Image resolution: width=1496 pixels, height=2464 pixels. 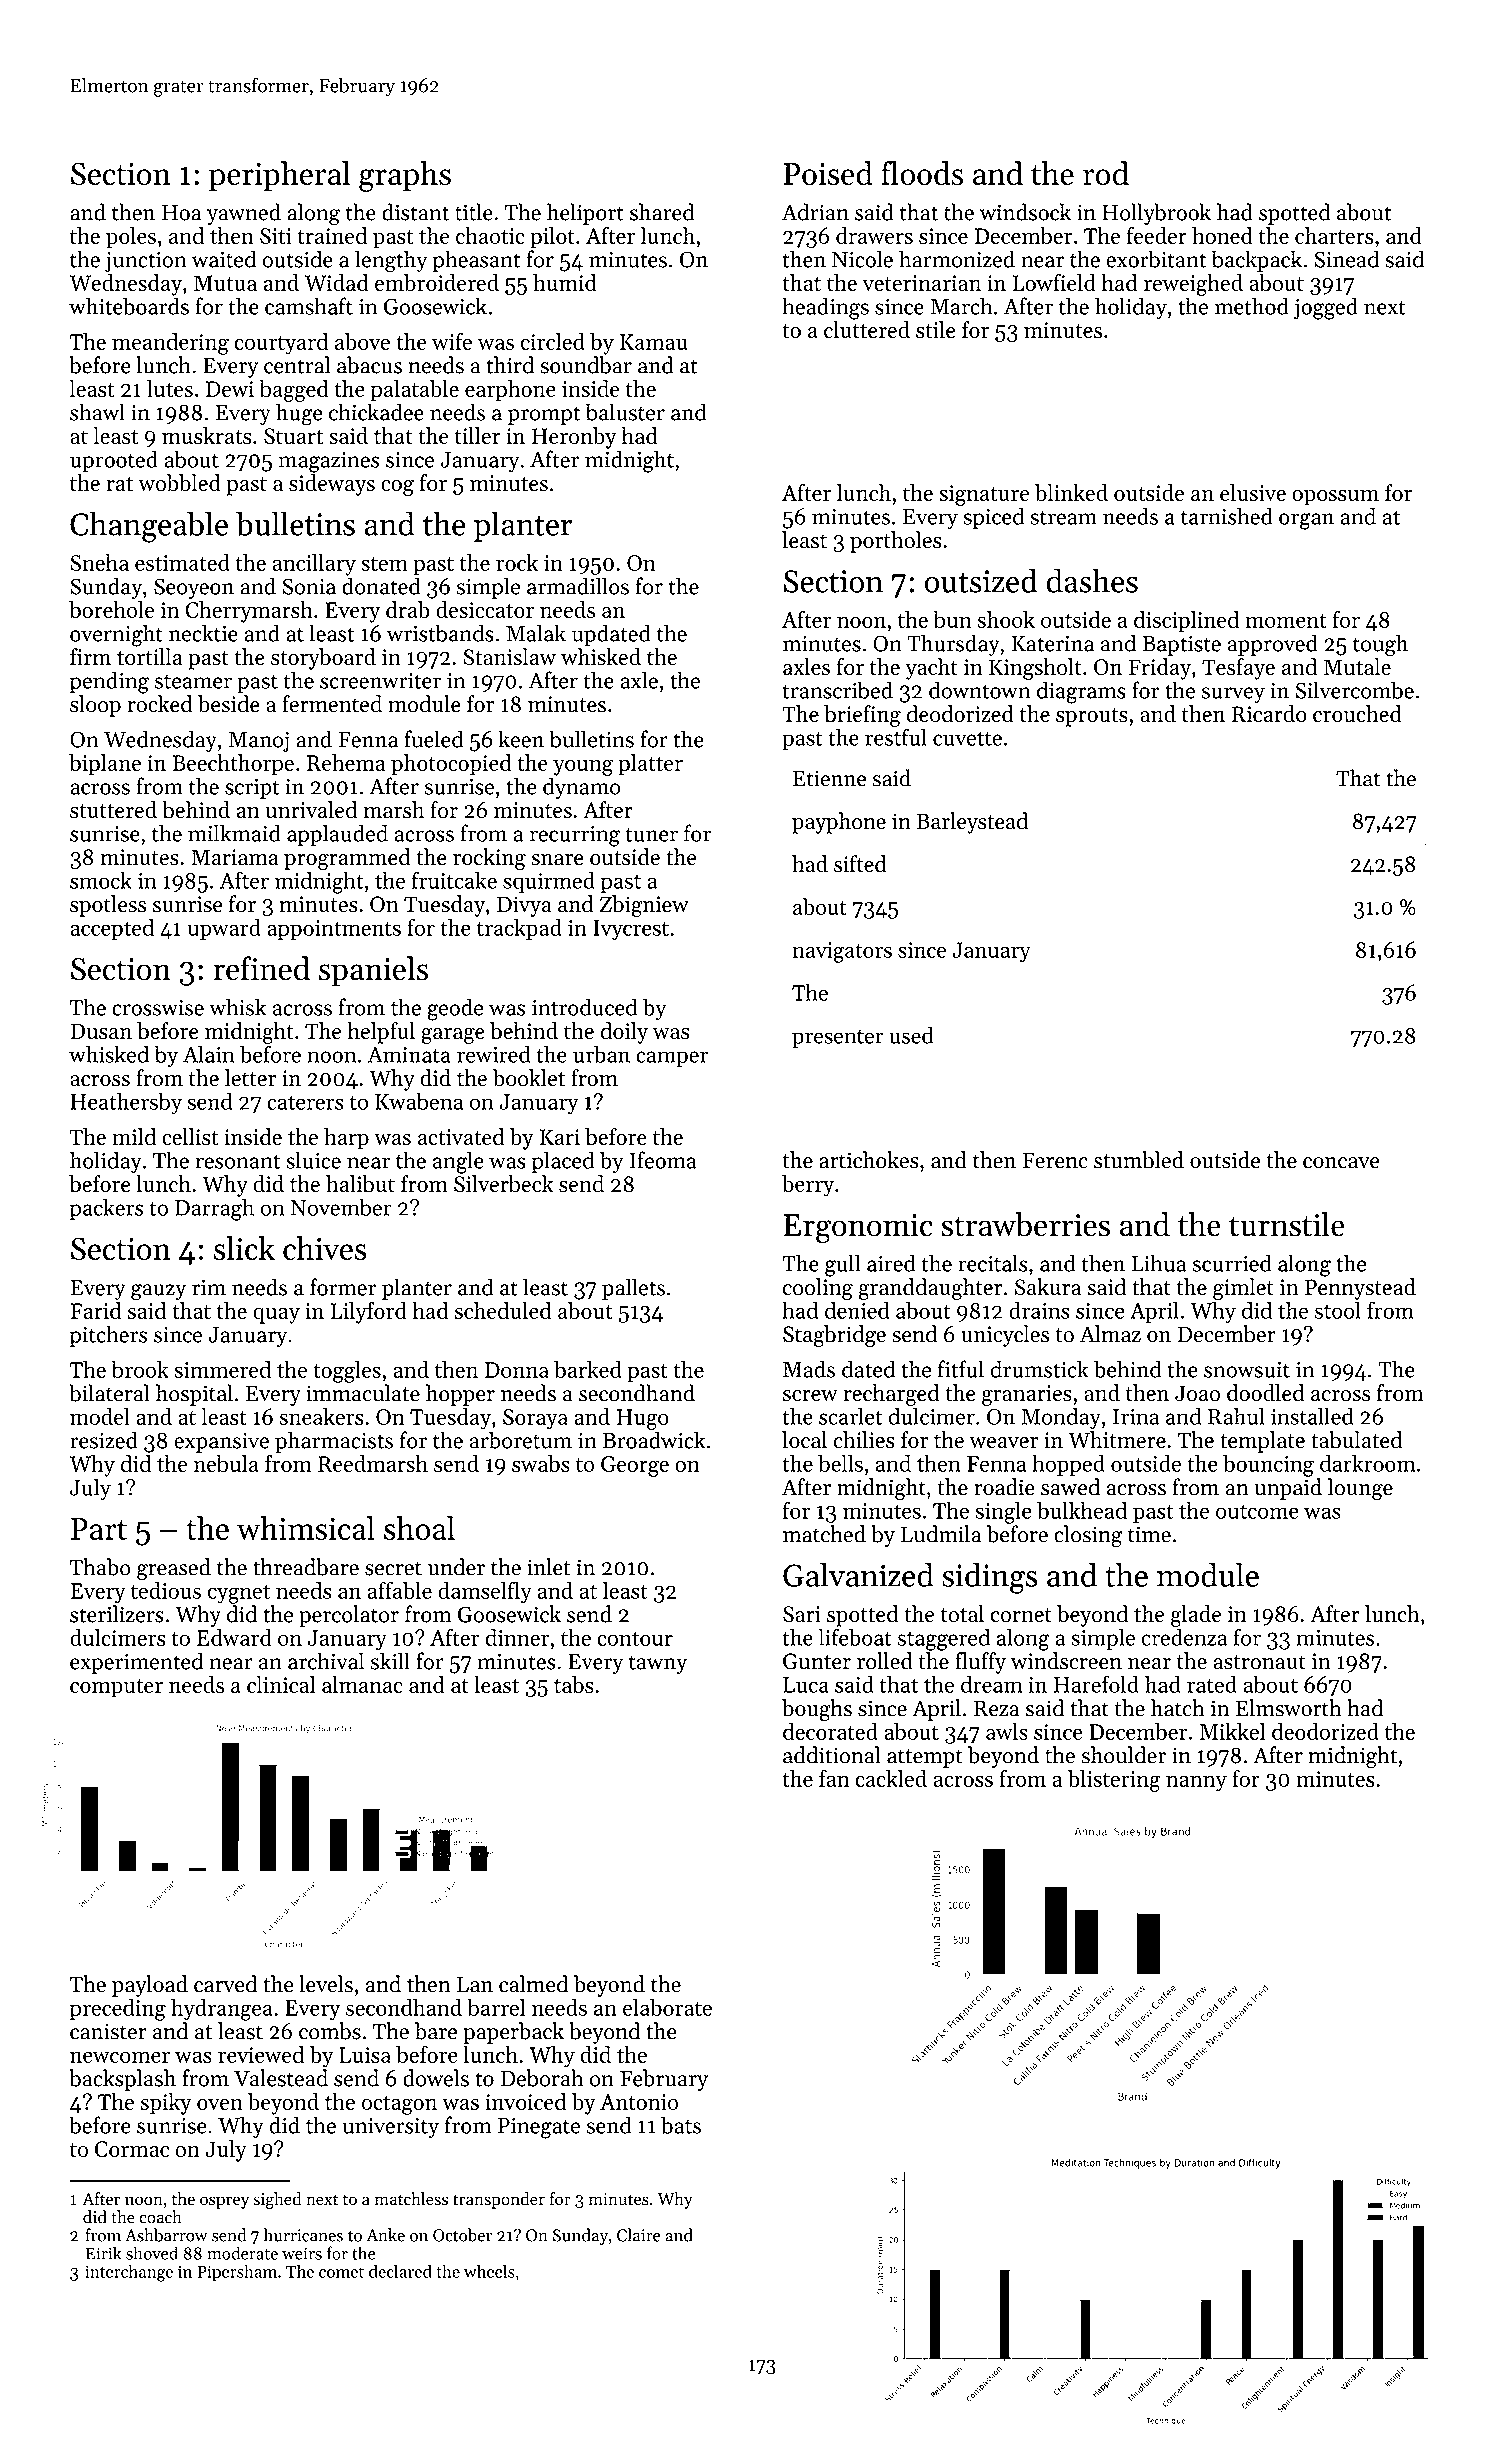 What do you see at coordinates (1286, 621) in the image?
I see `moment` at bounding box center [1286, 621].
